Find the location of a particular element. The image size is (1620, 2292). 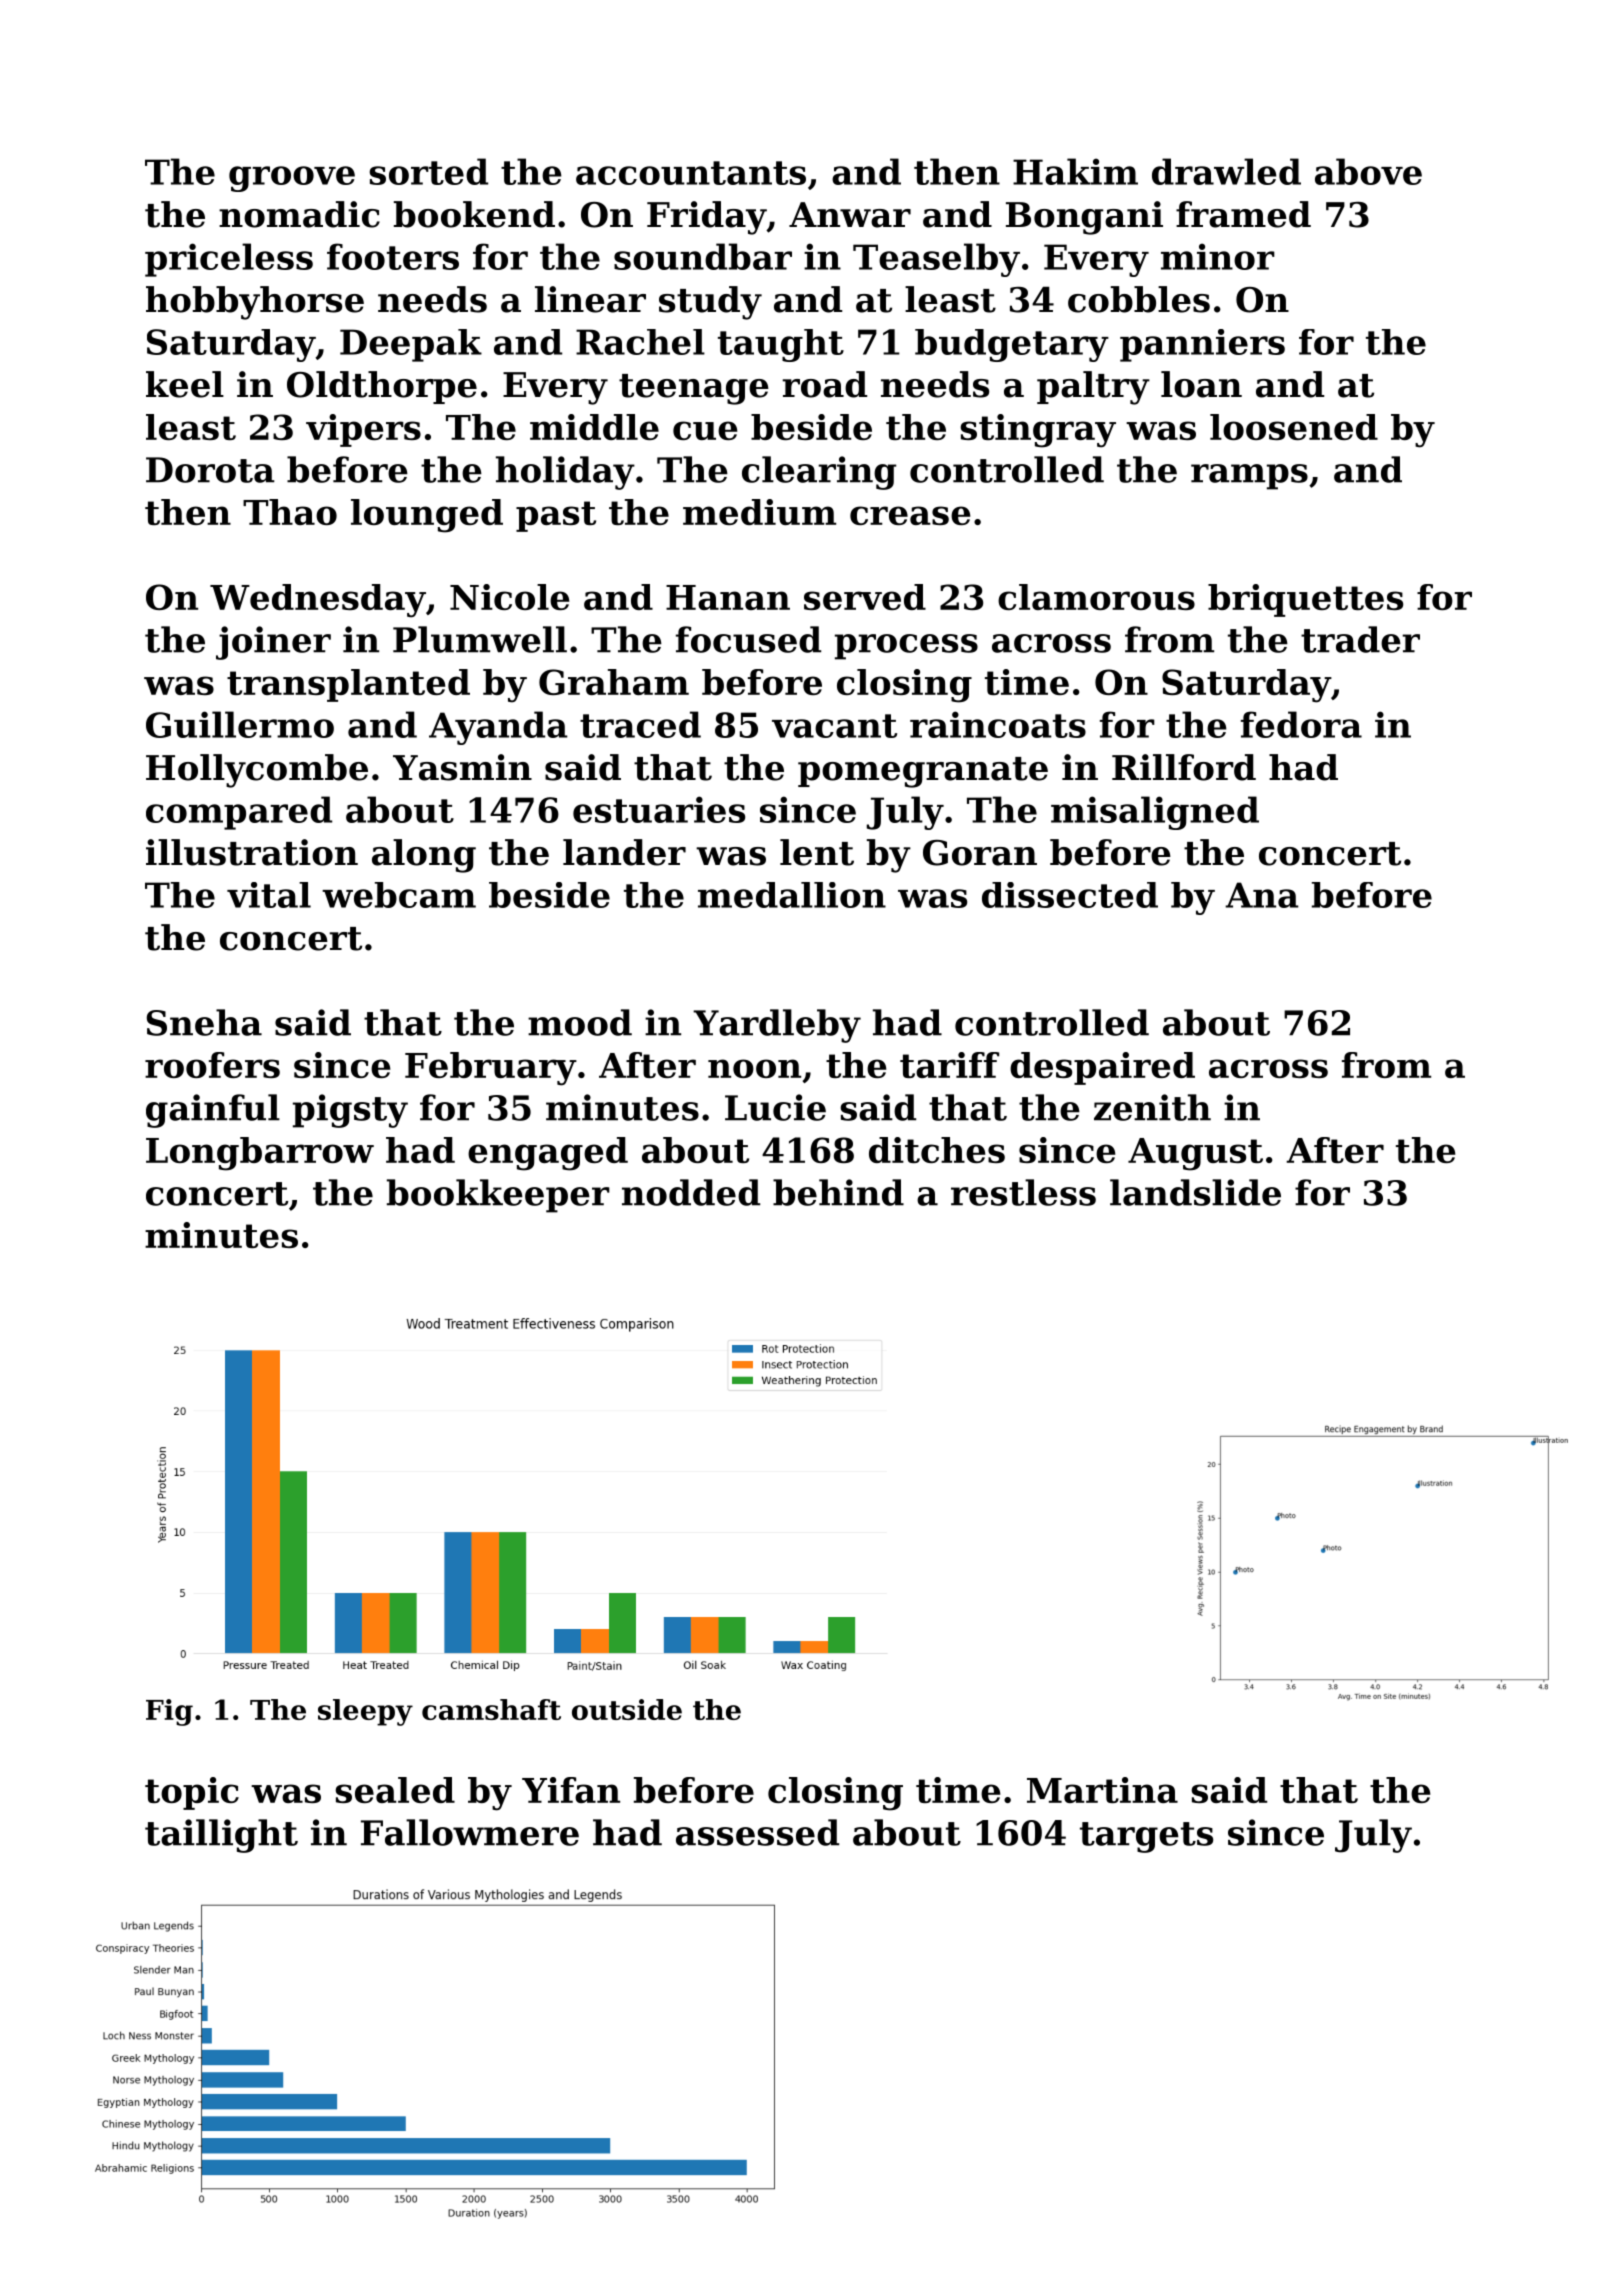

Yardleby is located at coordinates (777, 1026).
